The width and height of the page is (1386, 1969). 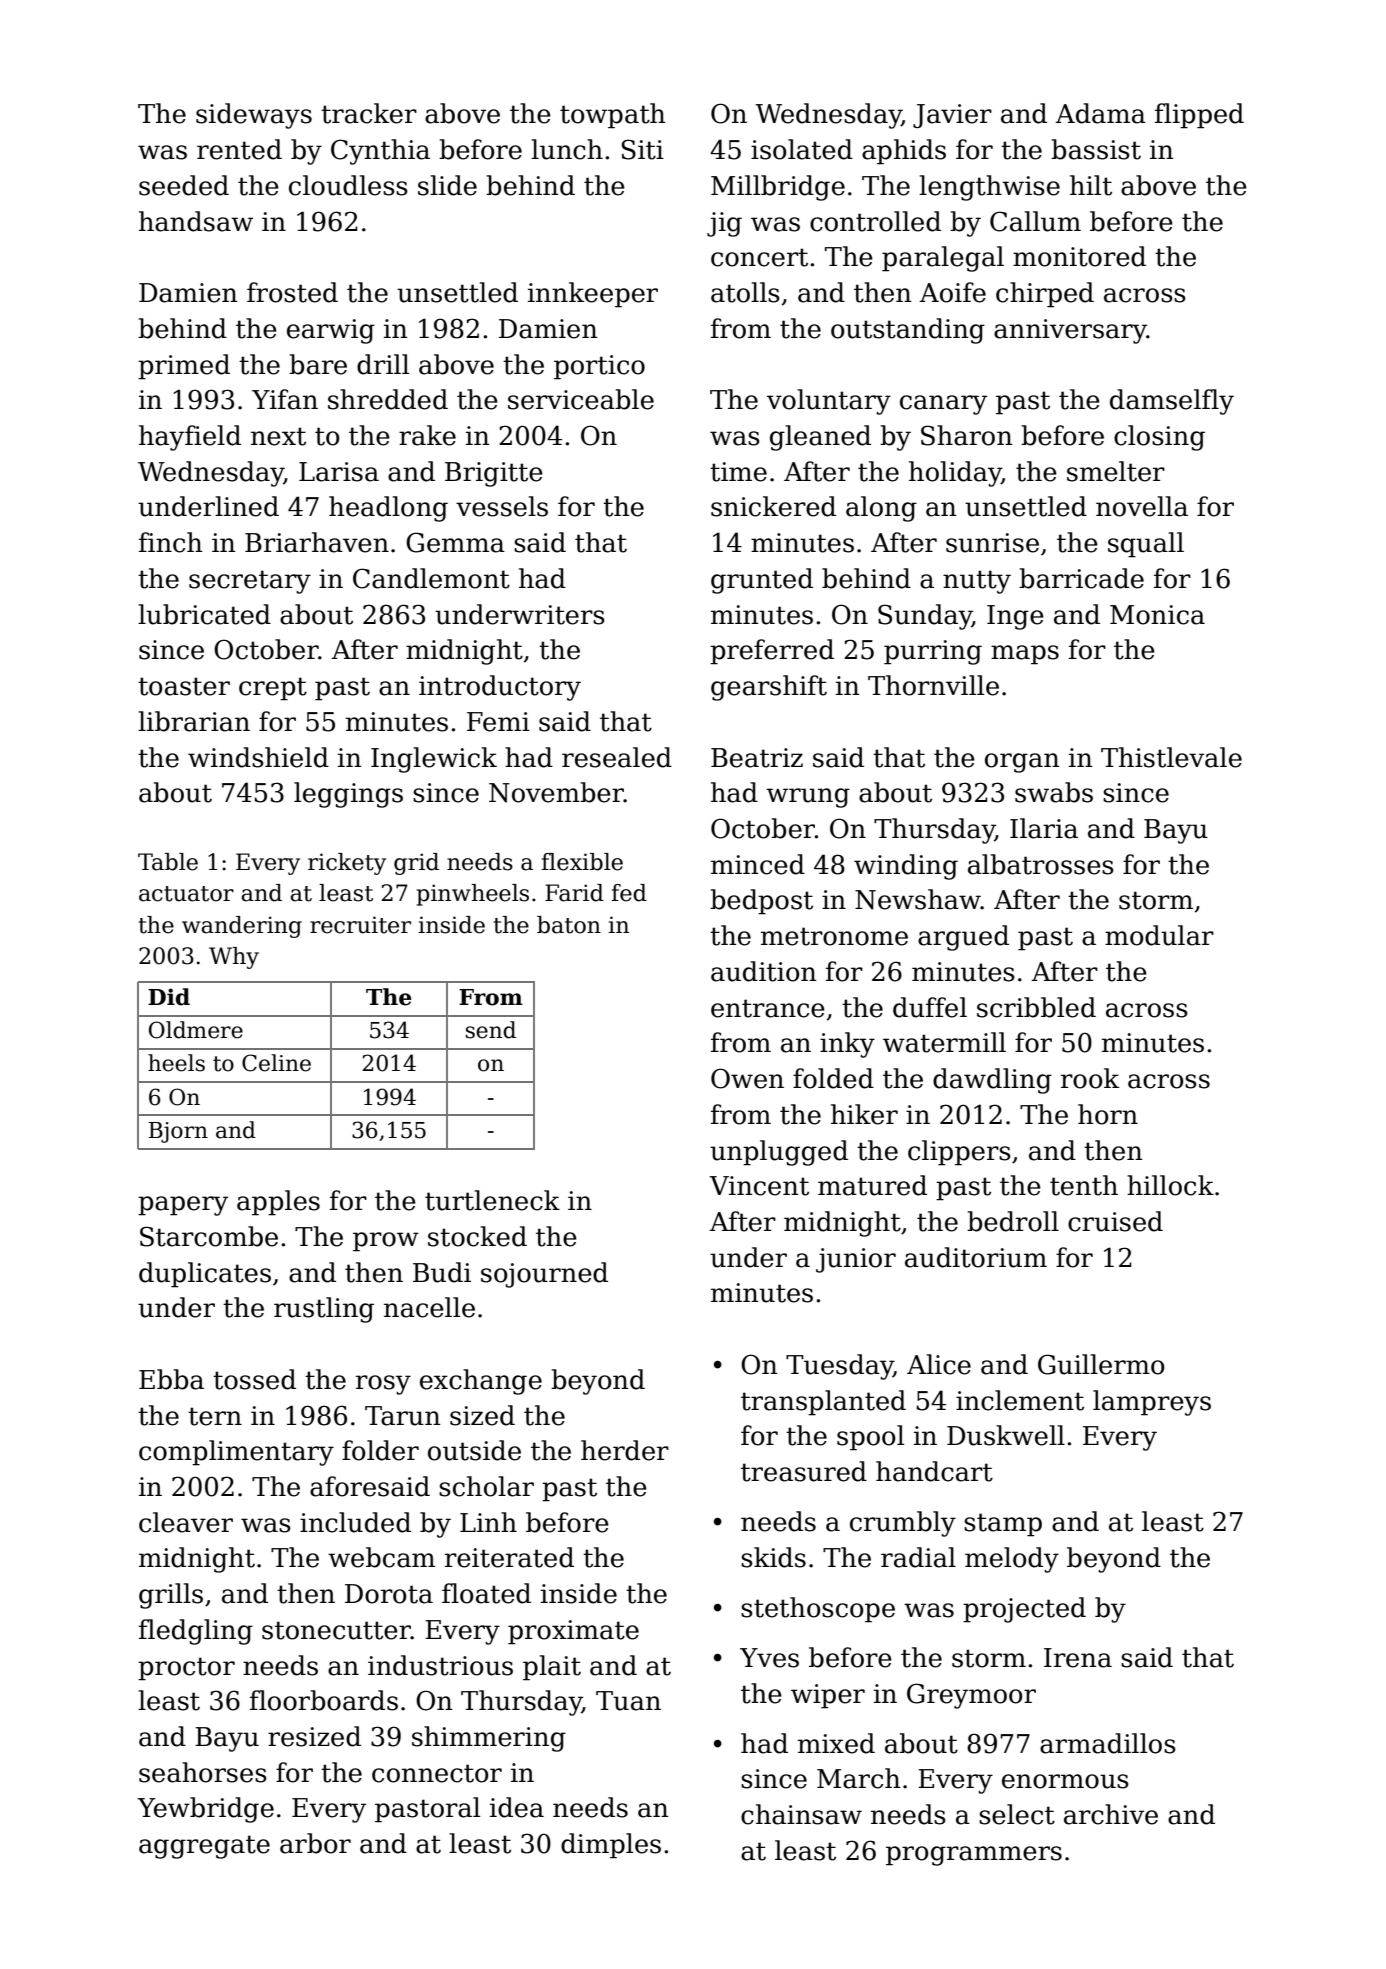 What do you see at coordinates (204, 1847) in the page?
I see `aggregate` at bounding box center [204, 1847].
